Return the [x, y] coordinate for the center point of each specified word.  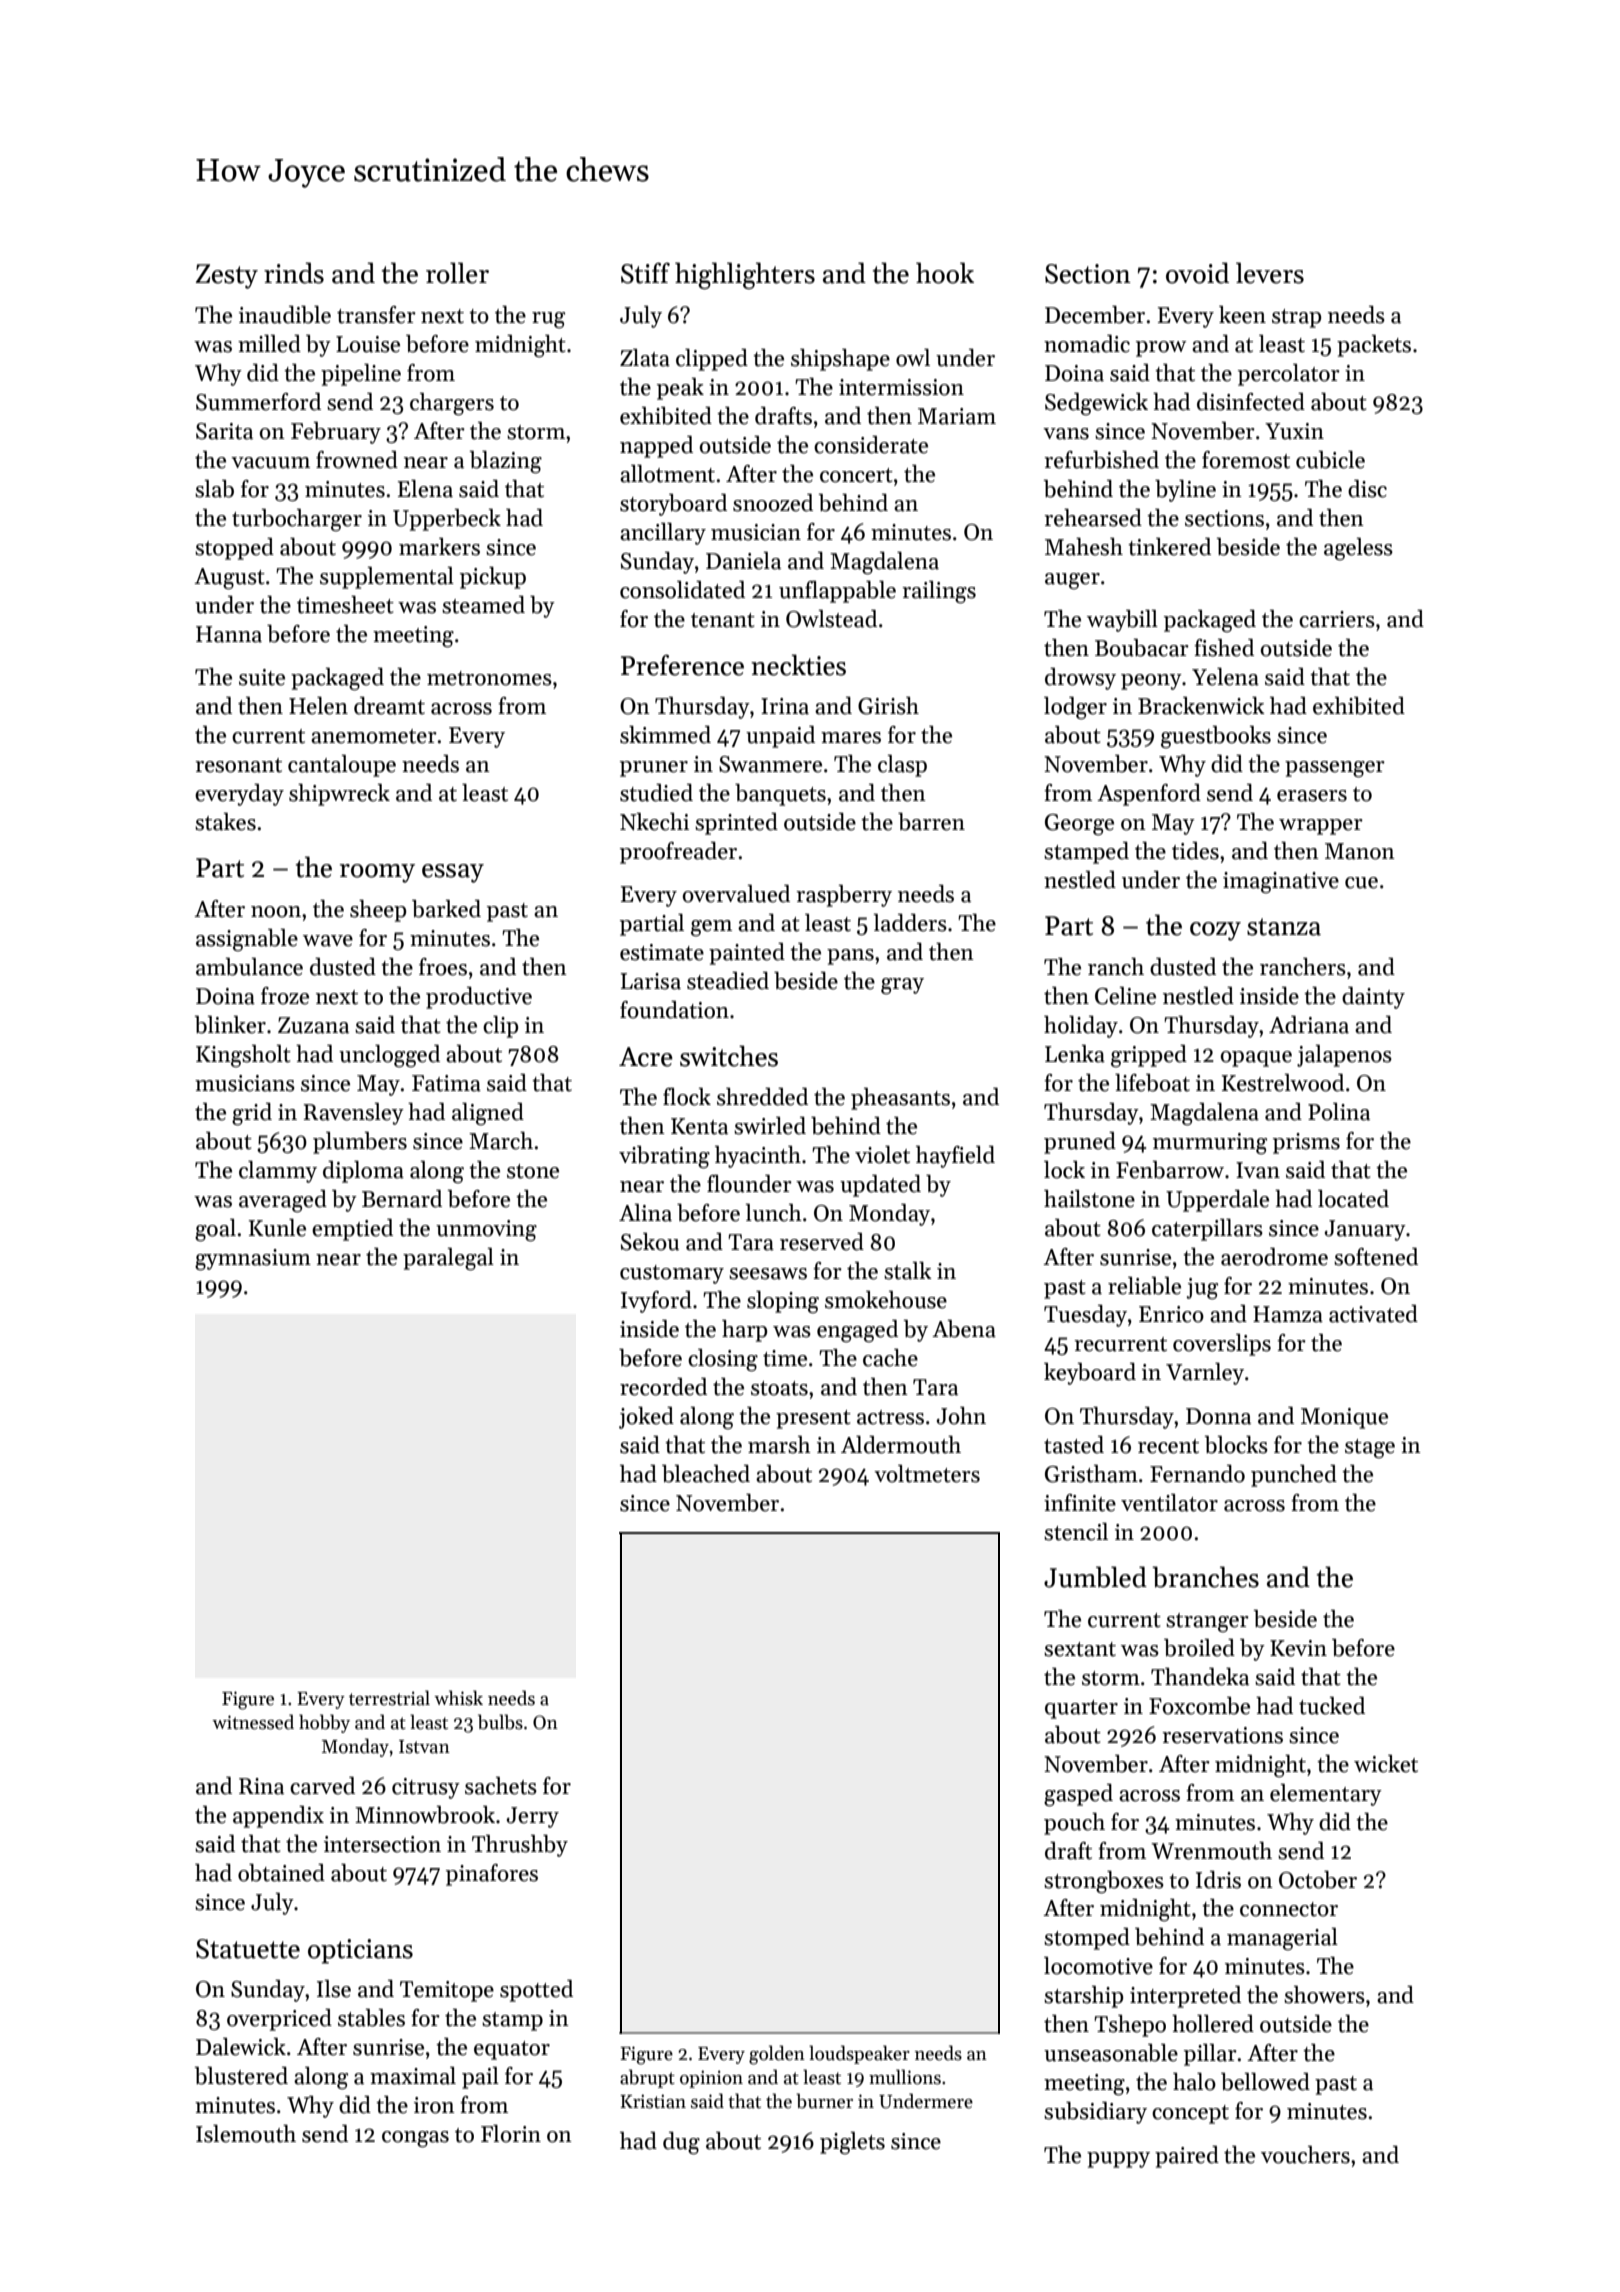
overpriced [279, 2020]
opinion [711, 2079]
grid [252, 1114]
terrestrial [389, 1698]
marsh [779, 1445]
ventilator [1169, 1503]
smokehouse [886, 1300]
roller [457, 273]
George [1079, 825]
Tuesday [1085, 1316]
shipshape [840, 360]
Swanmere [770, 764]
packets [1374, 346]
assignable [247, 940]
